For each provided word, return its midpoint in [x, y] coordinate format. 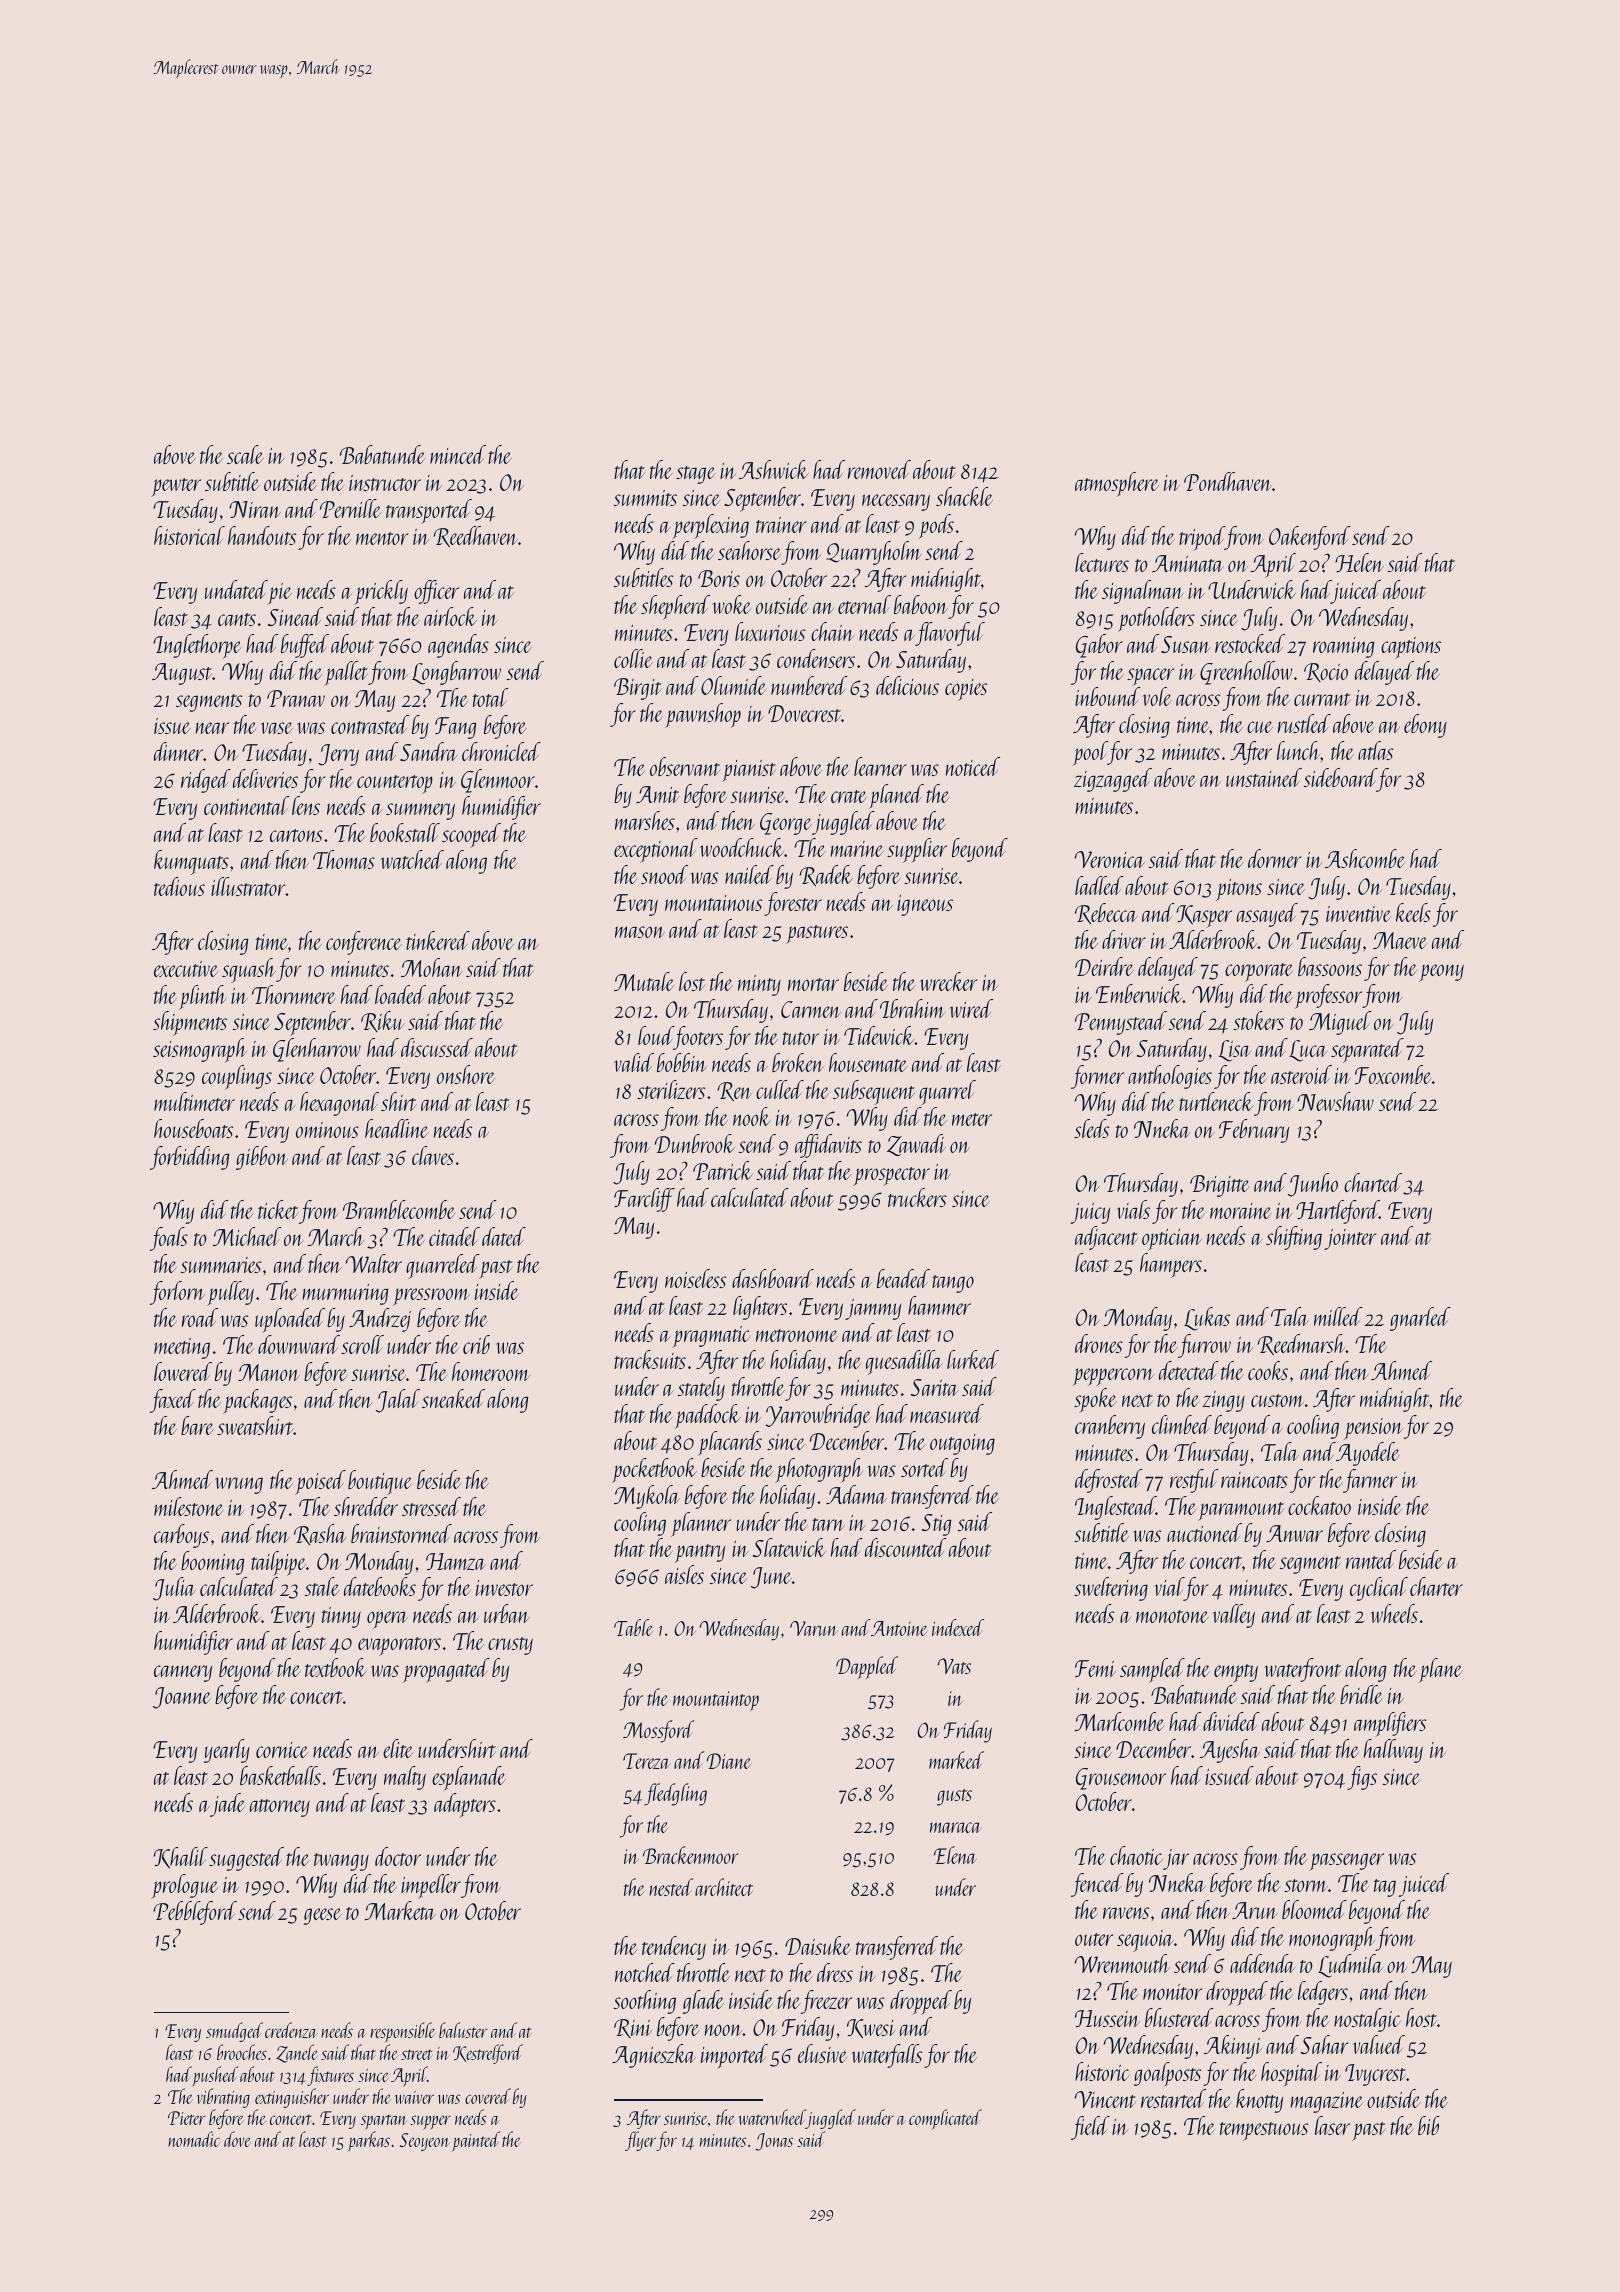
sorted [924, 1467]
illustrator [248, 886]
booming [212, 1563]
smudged [234, 2032]
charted [1373, 1182]
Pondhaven [1228, 481]
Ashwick [774, 469]
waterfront [1302, 1670]
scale [245, 454]
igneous [925, 905]
